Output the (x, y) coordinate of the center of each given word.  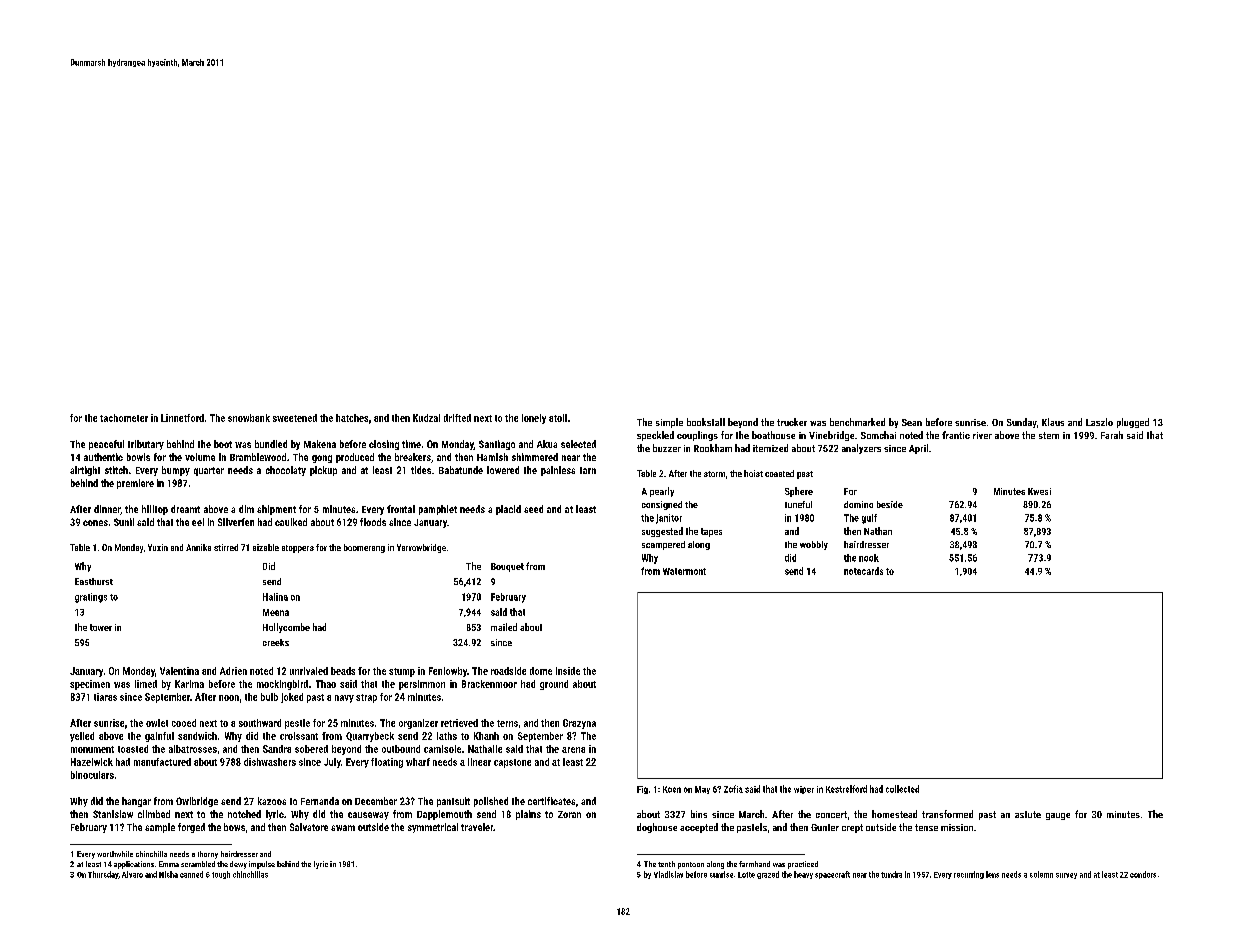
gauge (1058, 816)
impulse (262, 865)
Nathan (878, 531)
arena (573, 750)
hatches (352, 418)
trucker (792, 422)
